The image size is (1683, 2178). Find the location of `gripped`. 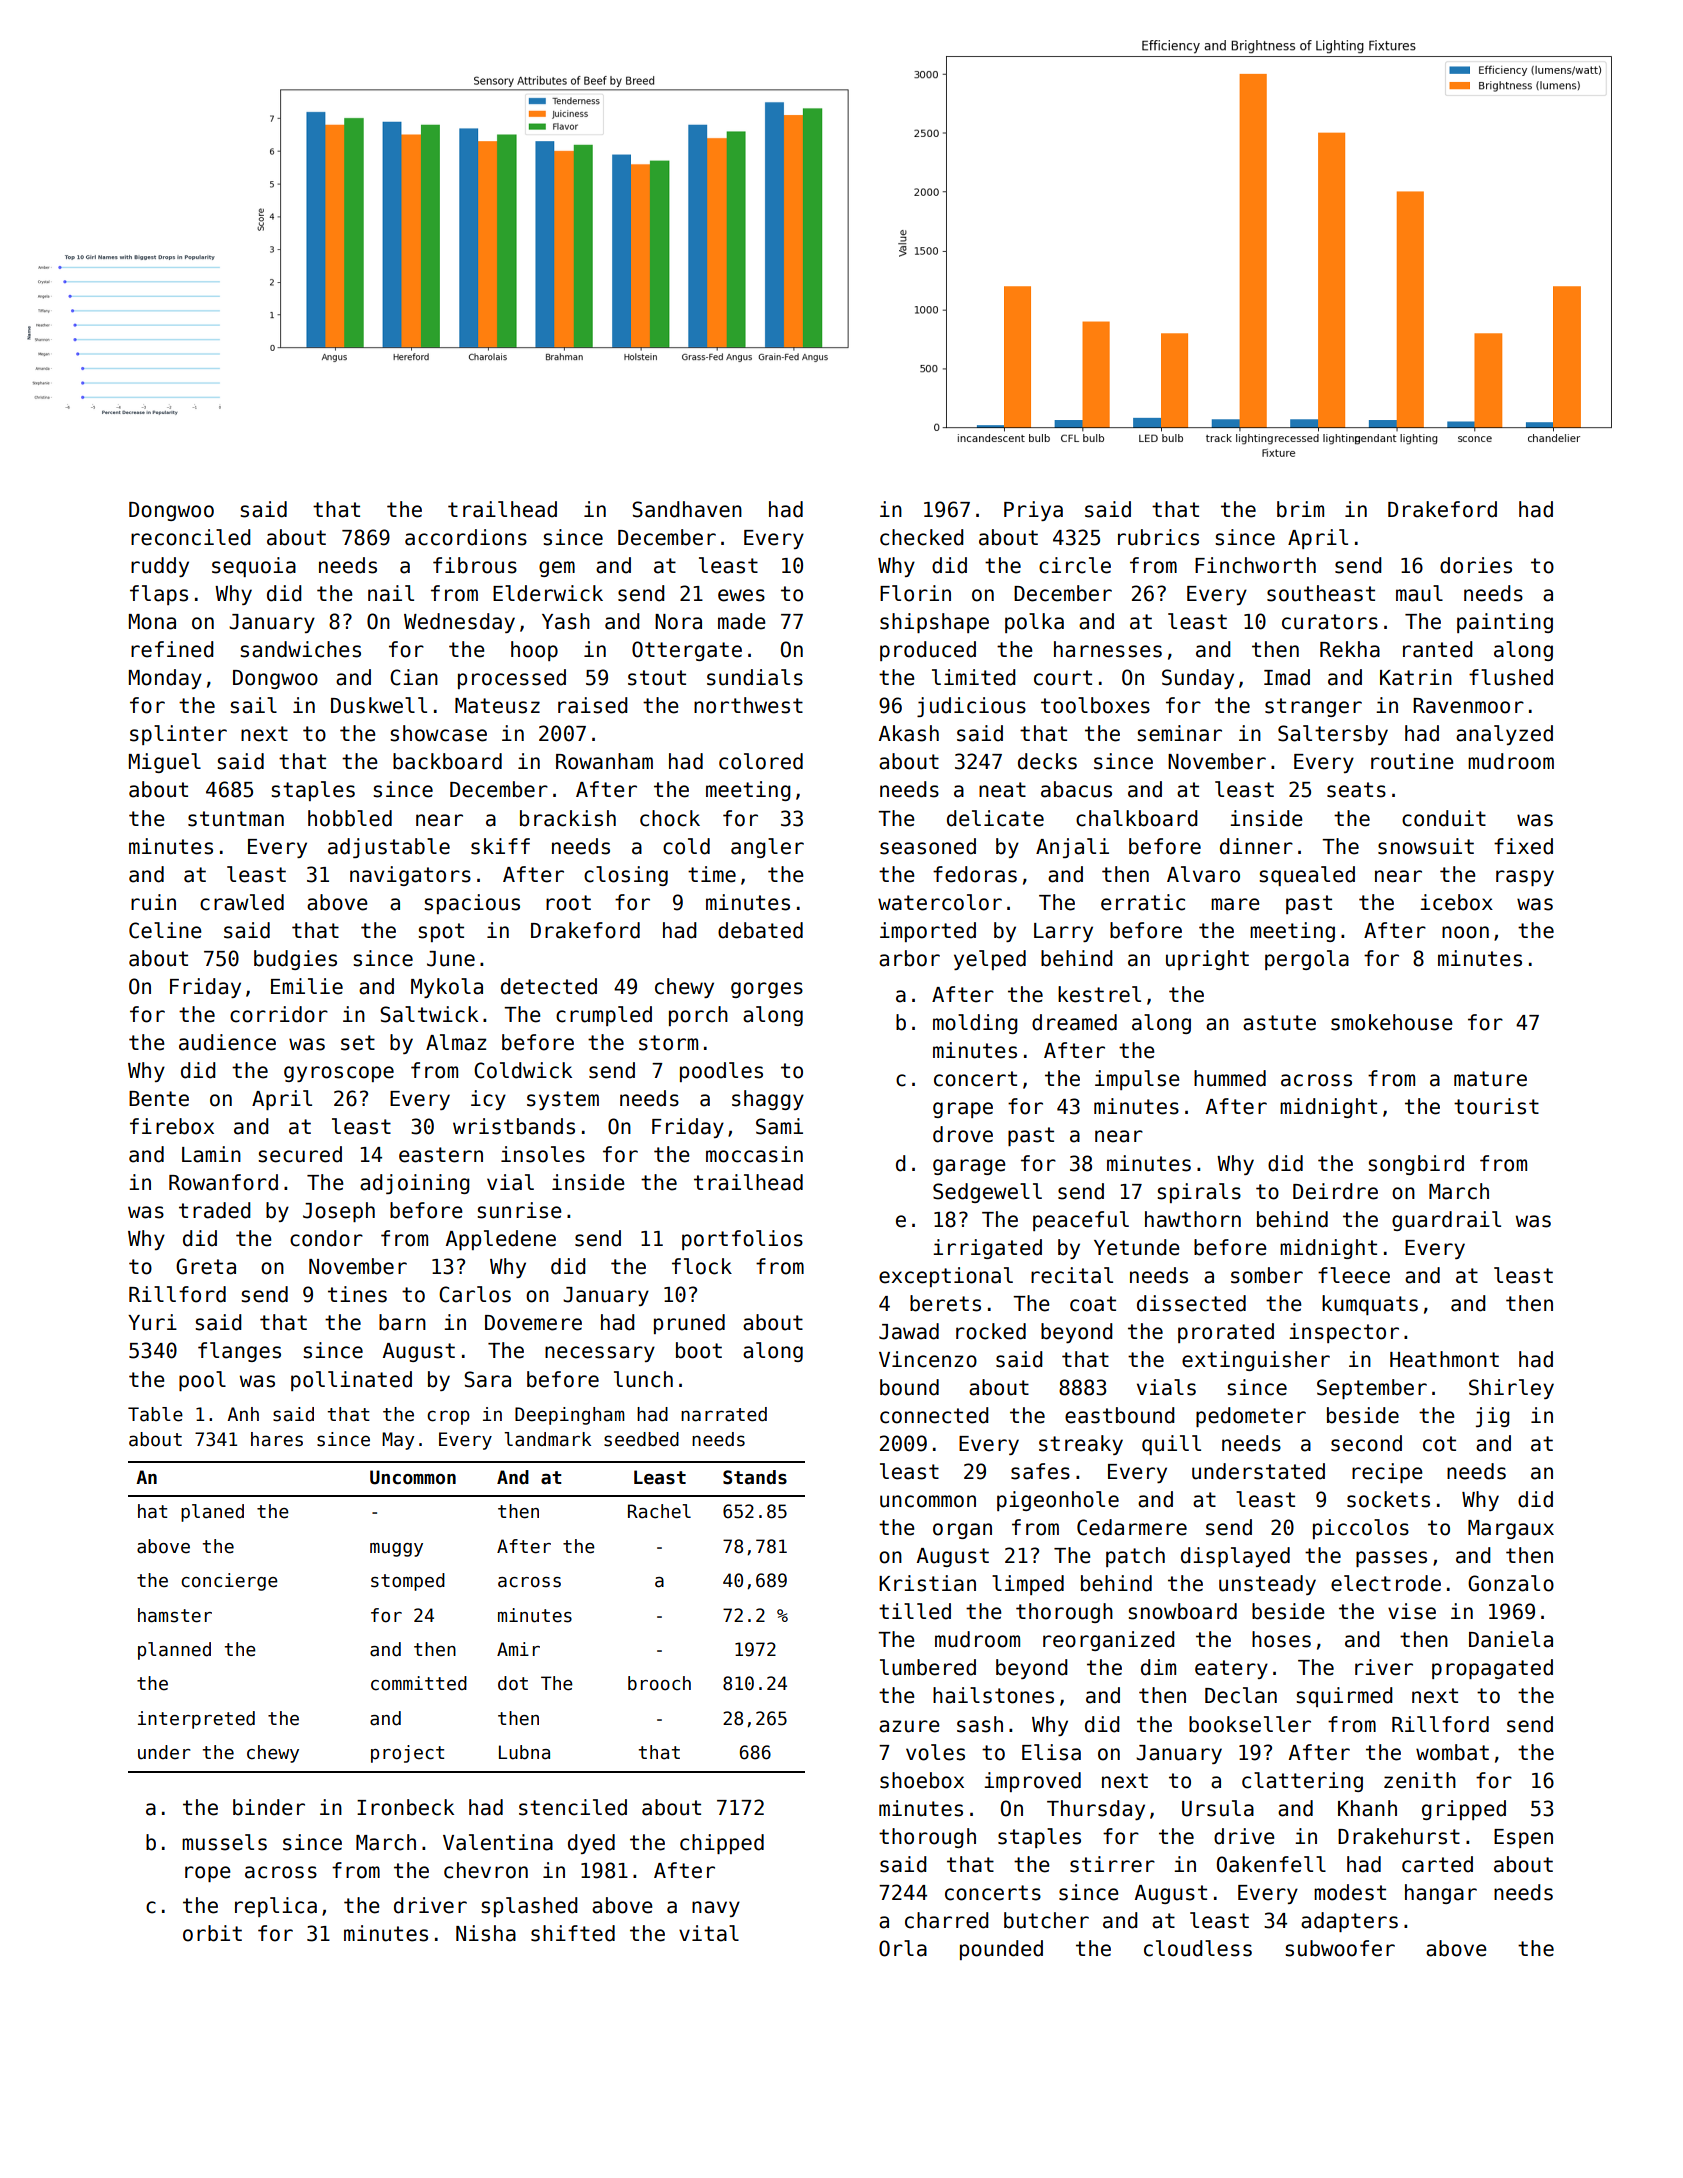

gripped is located at coordinates (1464, 1810).
